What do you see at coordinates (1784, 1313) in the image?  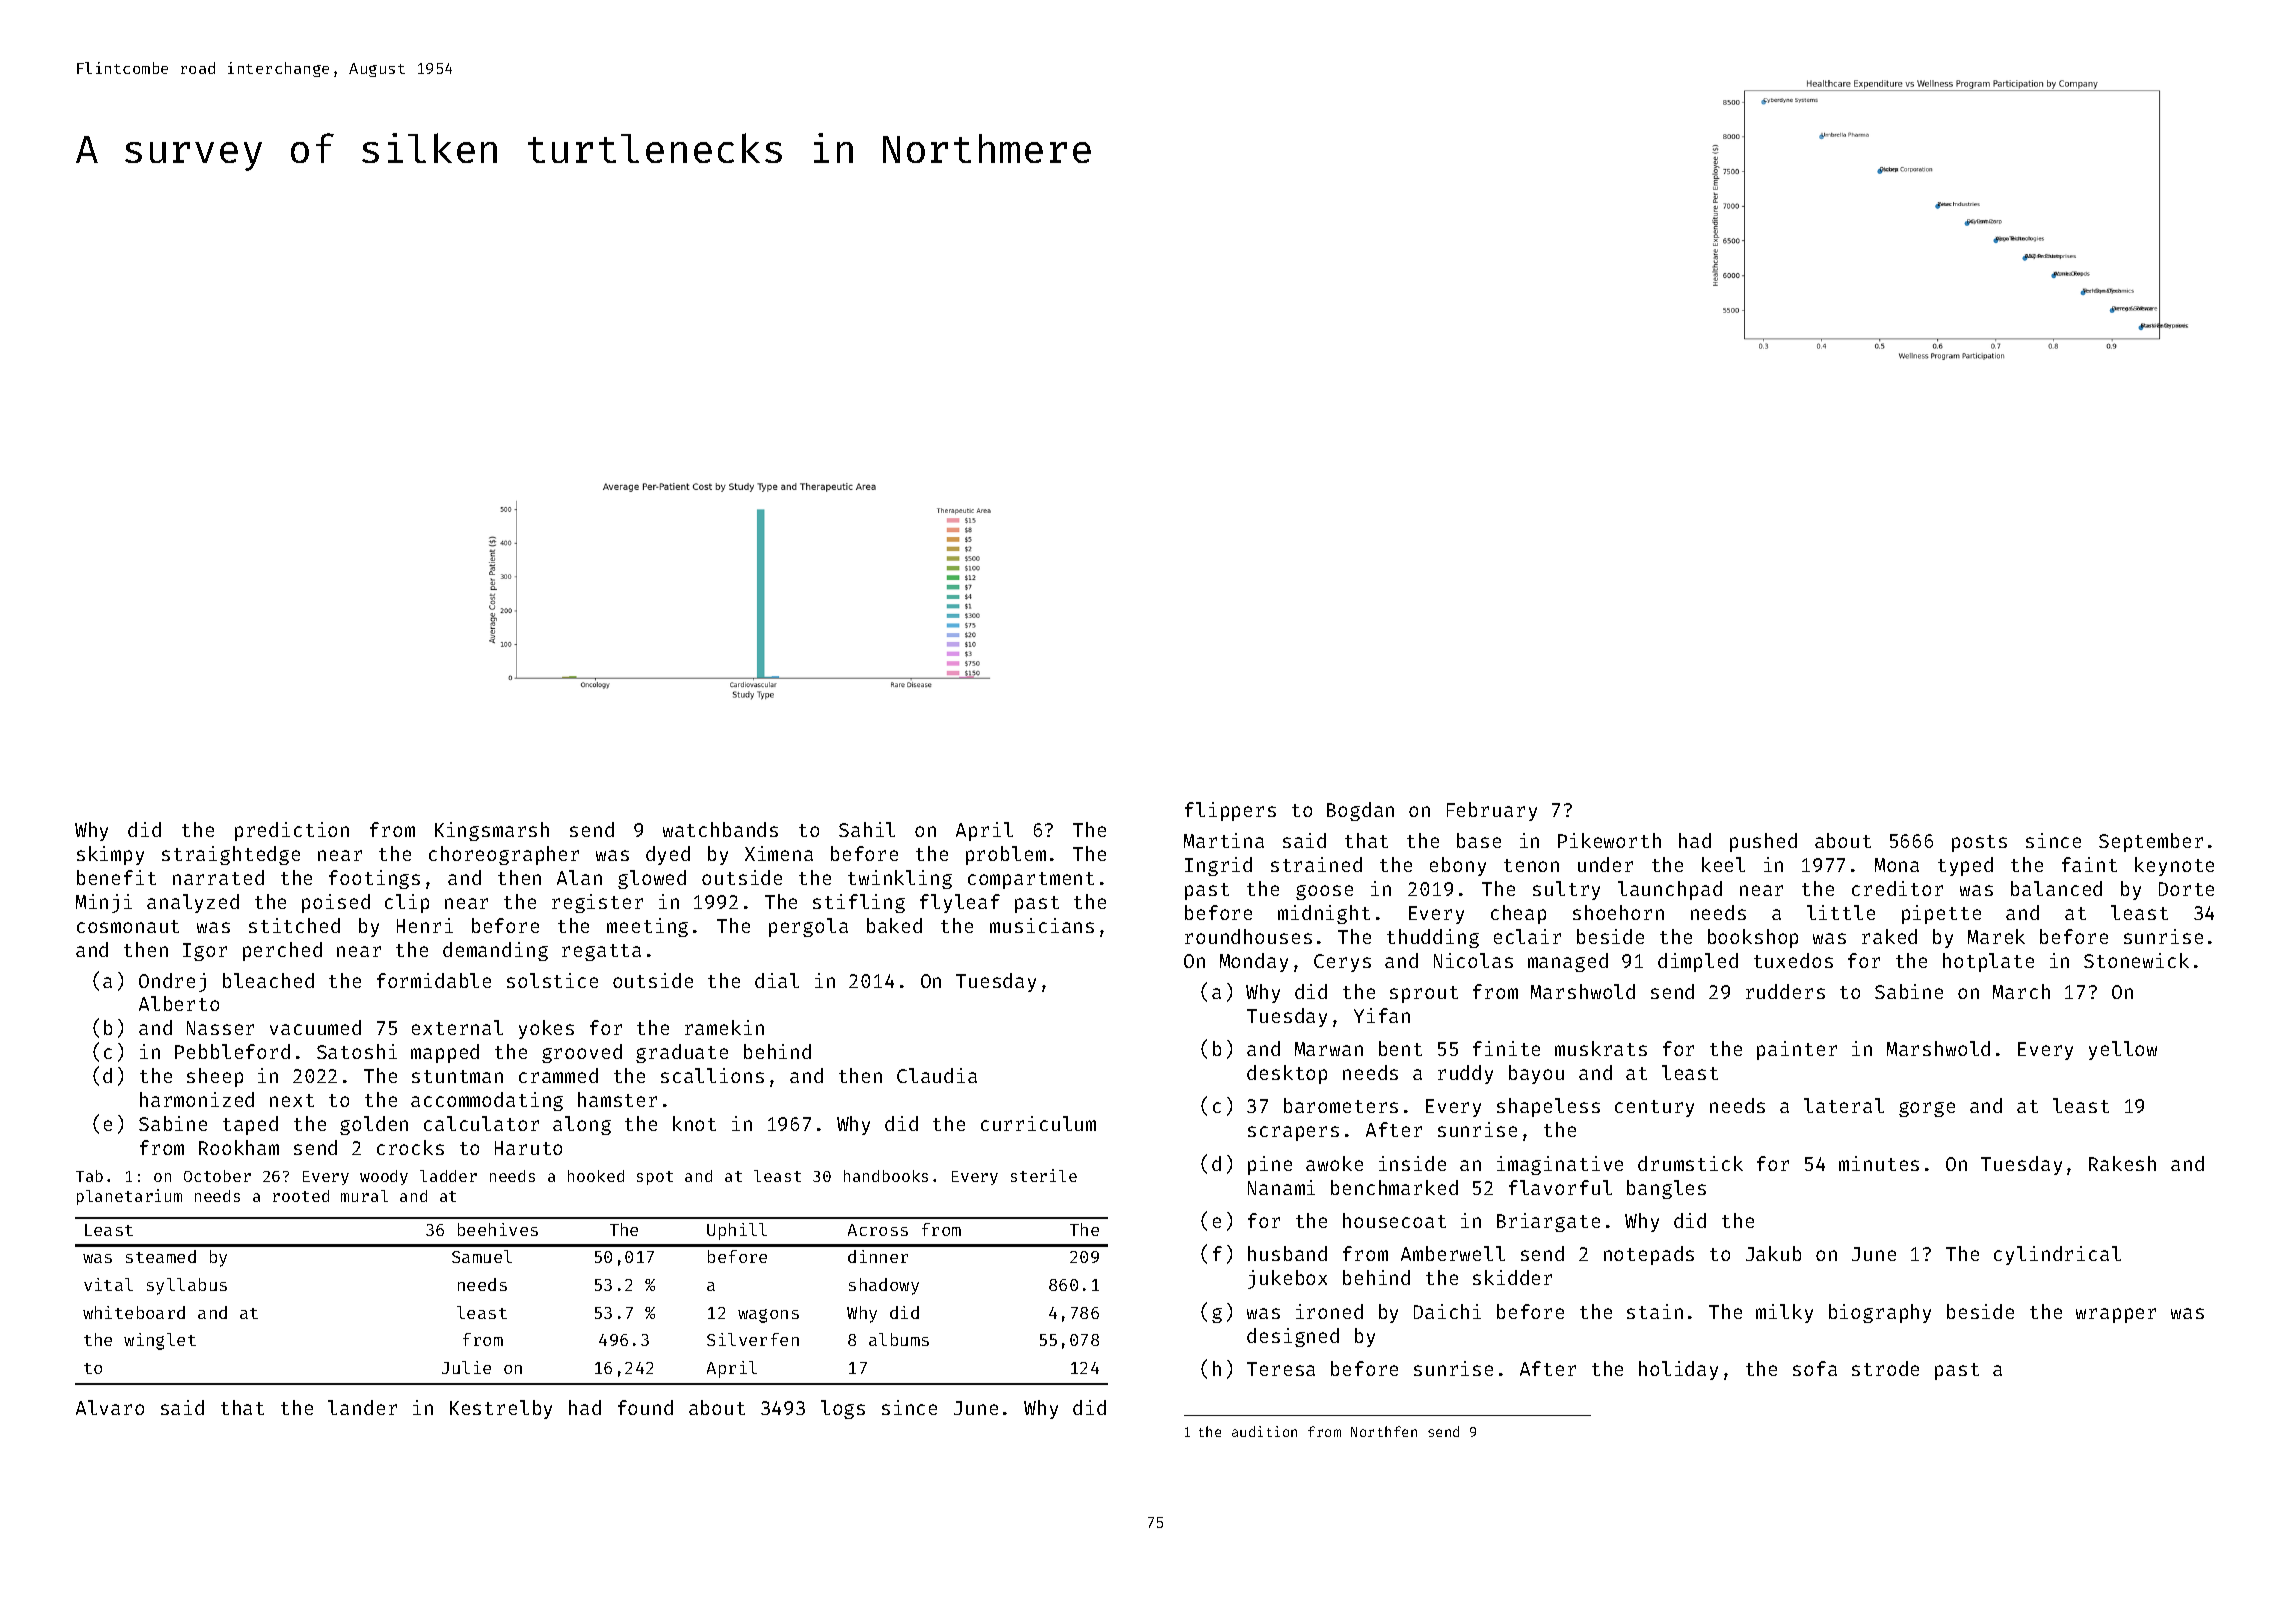 I see `milky` at bounding box center [1784, 1313].
